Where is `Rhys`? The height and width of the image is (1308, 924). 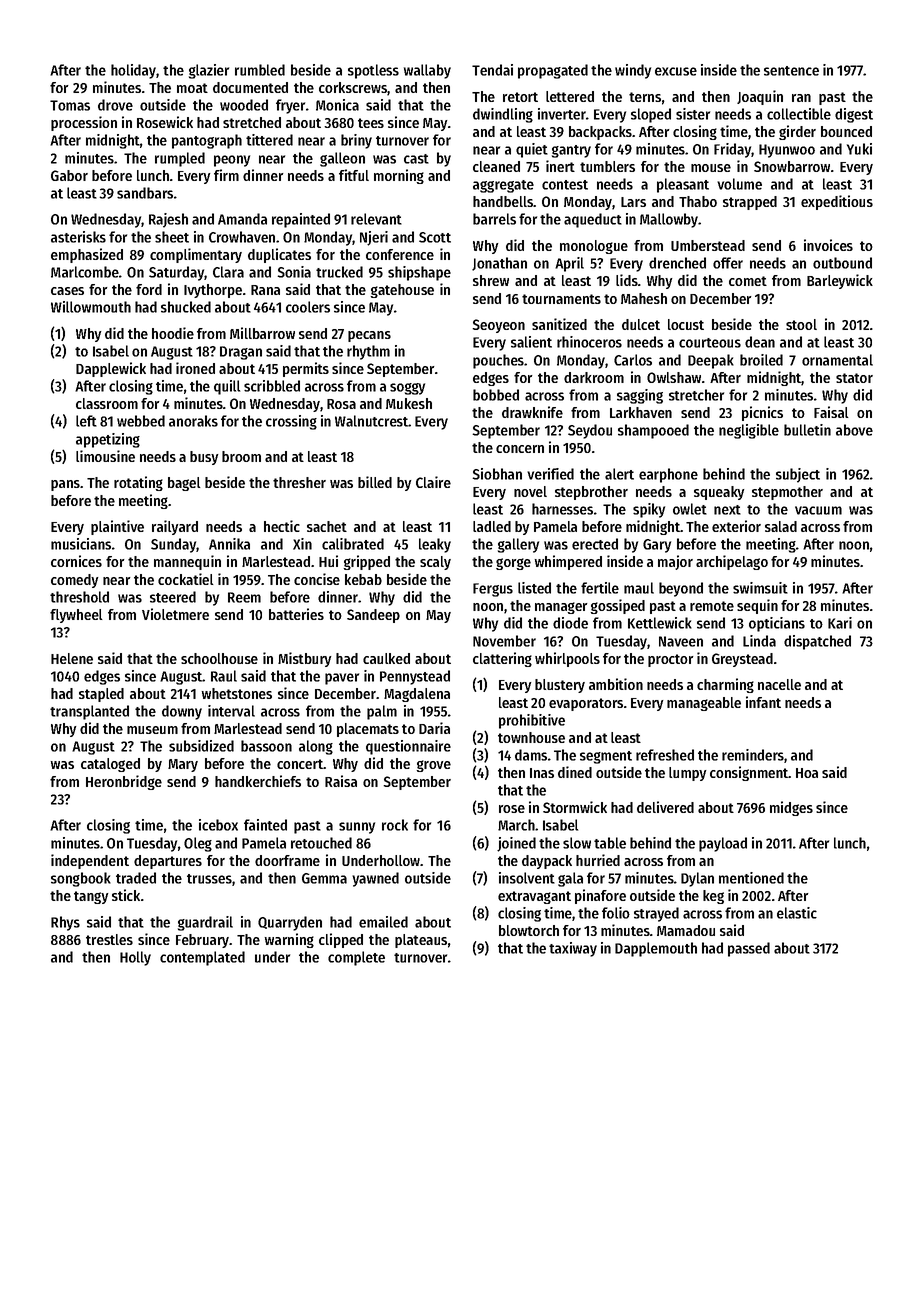 Rhys is located at coordinates (65, 923).
